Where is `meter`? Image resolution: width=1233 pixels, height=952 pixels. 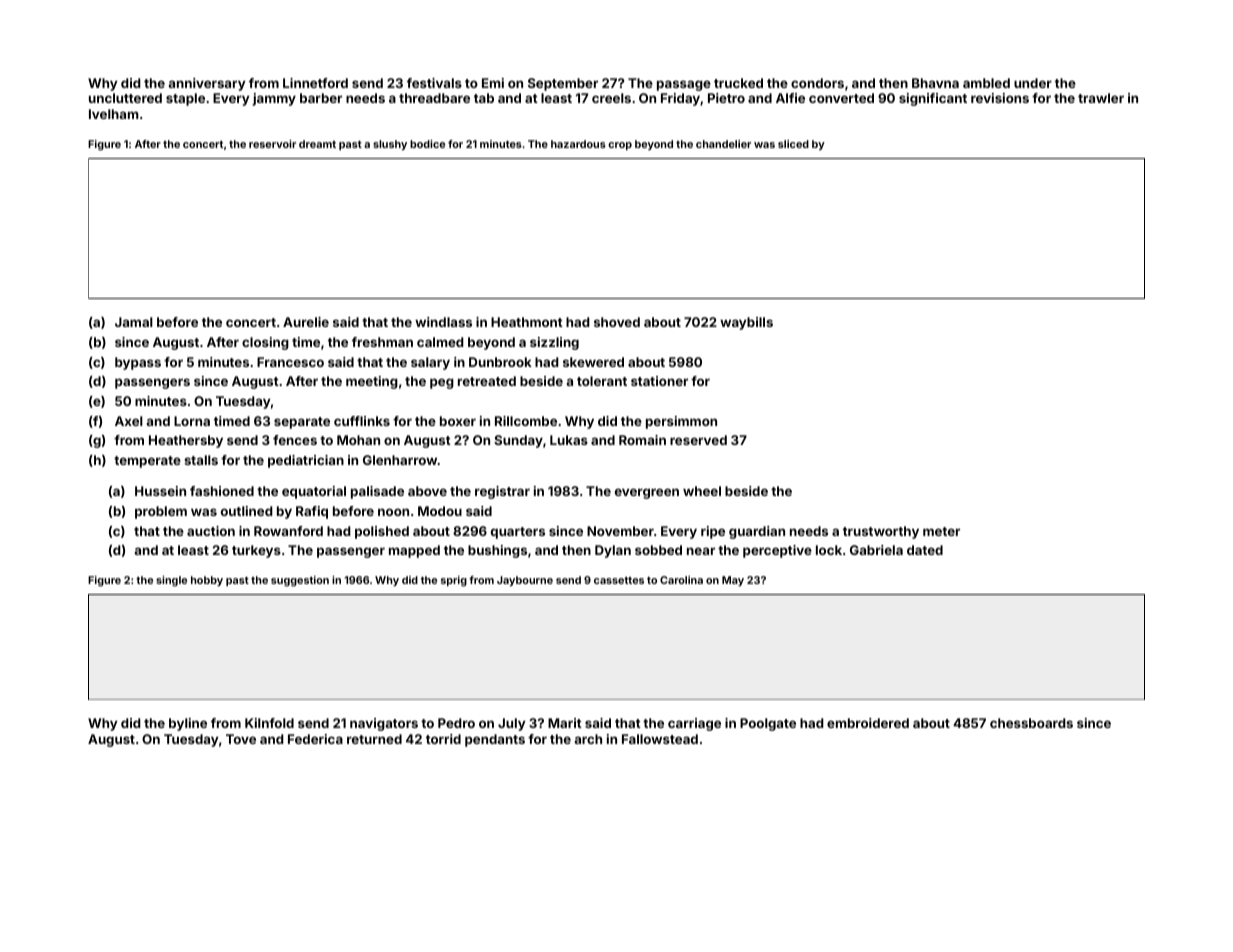
meter is located at coordinates (941, 531).
